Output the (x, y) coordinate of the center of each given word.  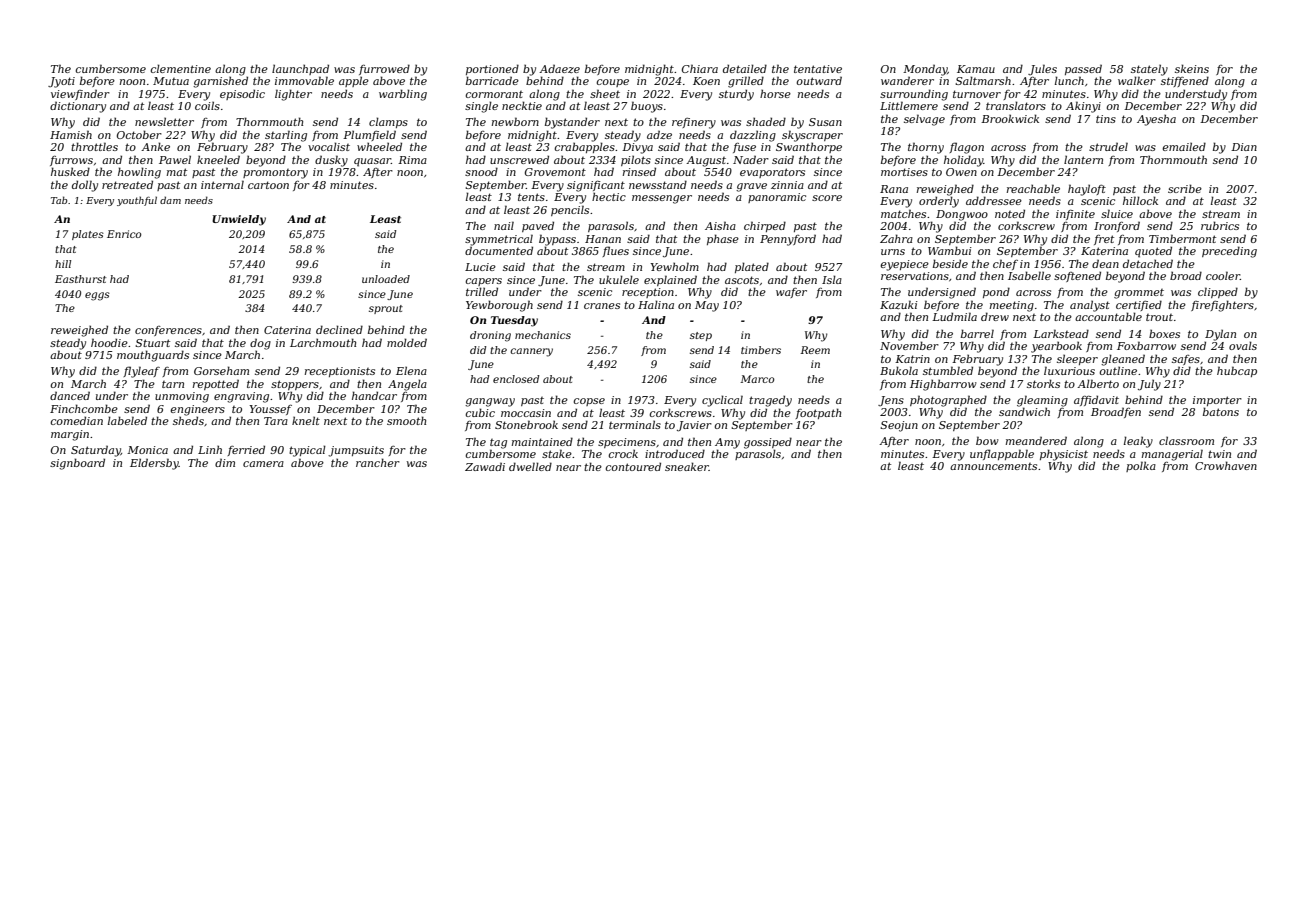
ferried (246, 450)
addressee (994, 200)
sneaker (687, 466)
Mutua (171, 81)
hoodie (109, 342)
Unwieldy (239, 220)
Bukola (899, 370)
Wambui (950, 250)
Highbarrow (943, 385)
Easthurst (80, 279)
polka (1141, 466)
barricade (492, 80)
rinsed (639, 171)
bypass (557, 240)
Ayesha (1156, 120)
